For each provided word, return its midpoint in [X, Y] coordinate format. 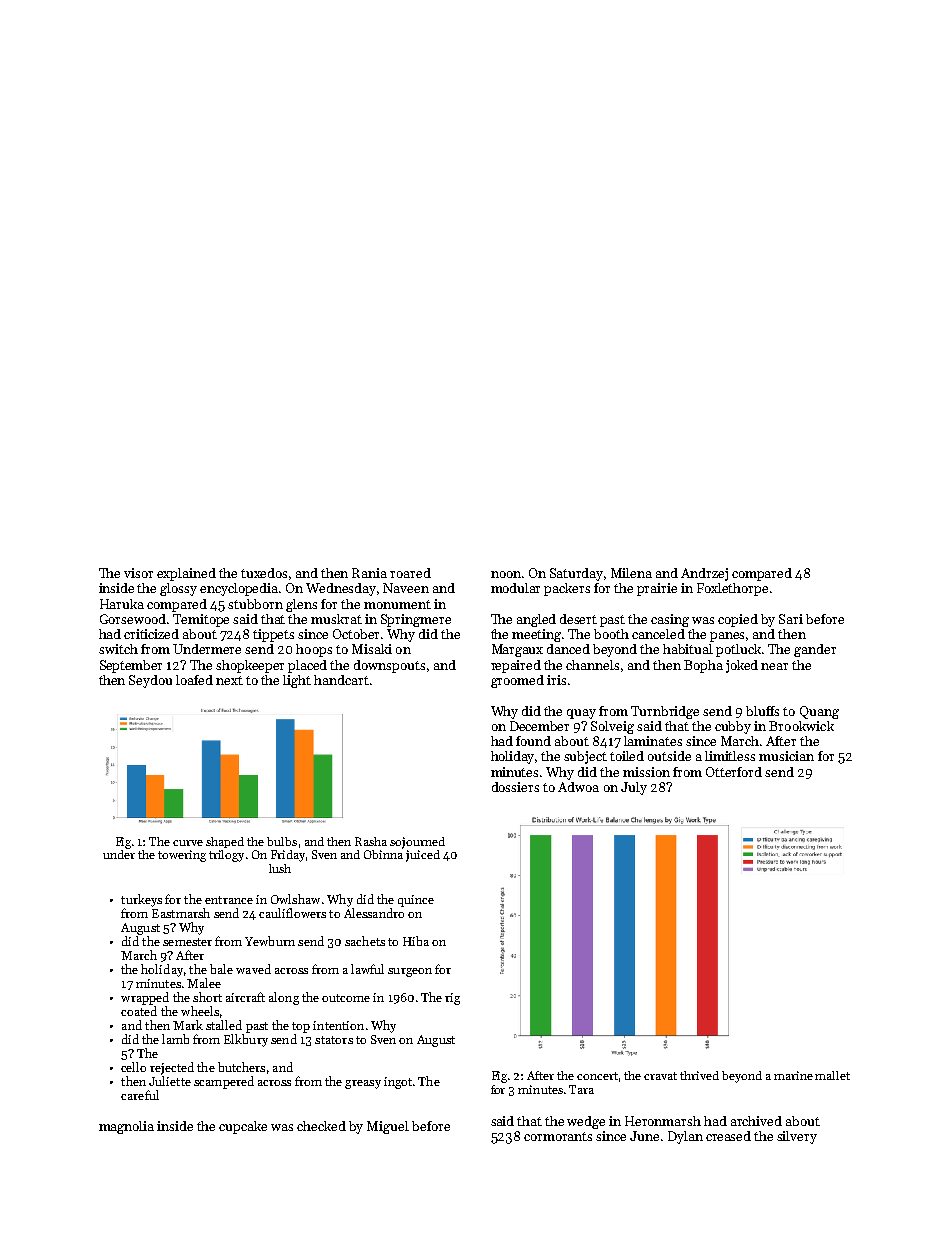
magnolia [126, 1127]
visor [138, 573]
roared [410, 573]
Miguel [388, 1127]
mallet [832, 1075]
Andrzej [704, 574]
